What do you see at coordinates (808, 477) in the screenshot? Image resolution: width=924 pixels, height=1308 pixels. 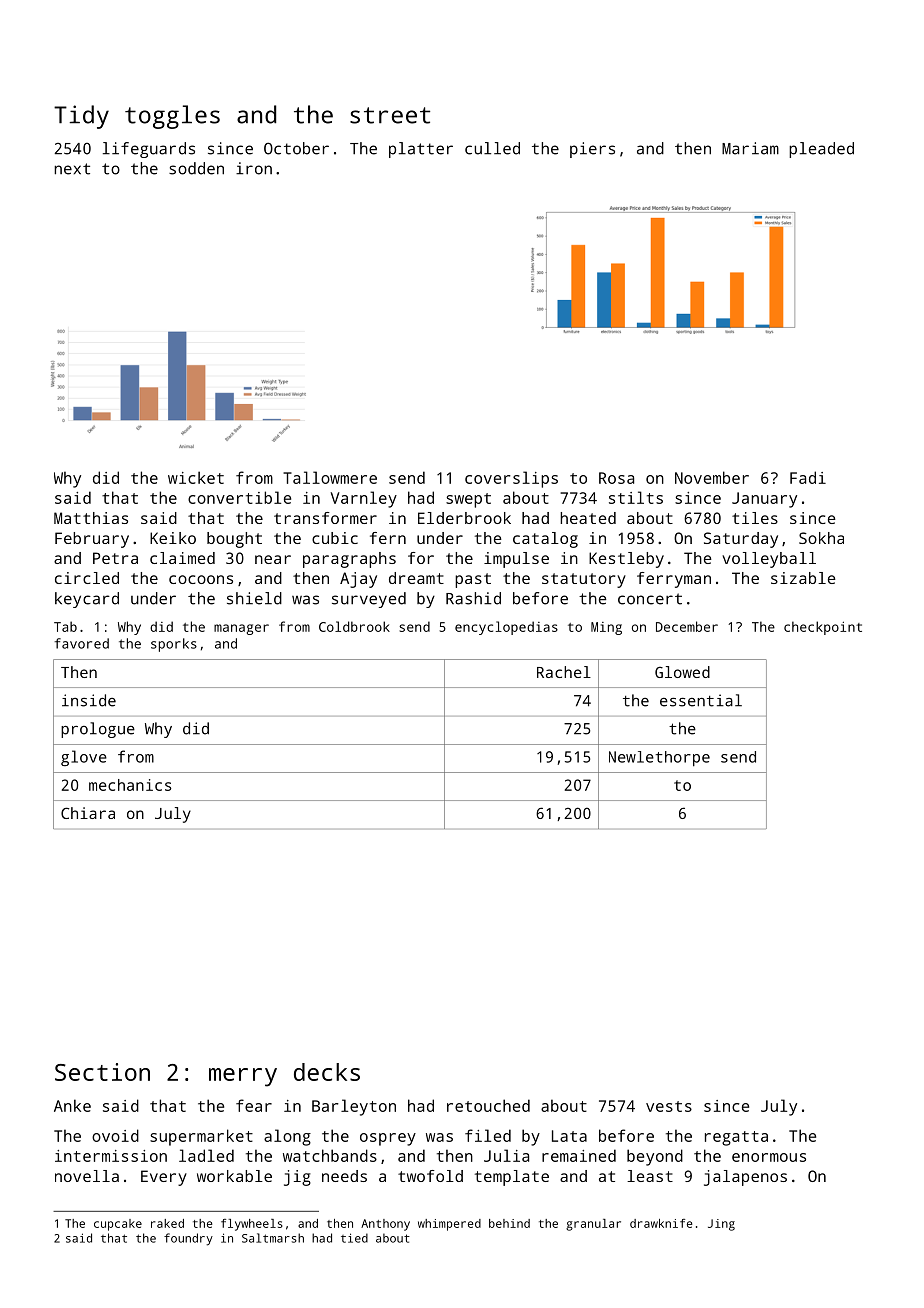 I see `Fadi` at bounding box center [808, 477].
